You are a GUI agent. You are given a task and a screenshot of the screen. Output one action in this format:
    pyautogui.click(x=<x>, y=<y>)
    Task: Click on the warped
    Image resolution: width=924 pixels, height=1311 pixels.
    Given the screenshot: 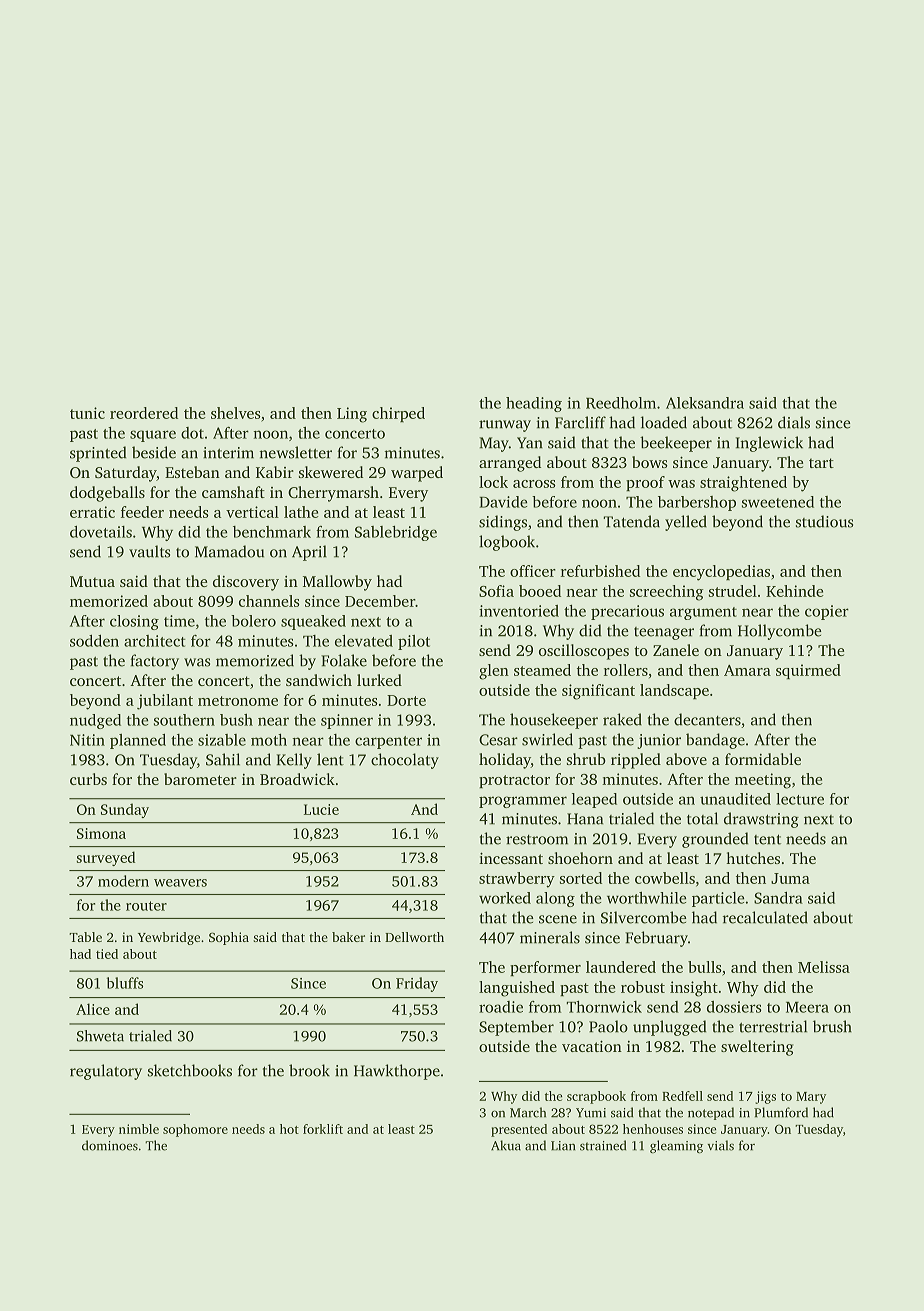 What is the action you would take?
    pyautogui.click(x=417, y=474)
